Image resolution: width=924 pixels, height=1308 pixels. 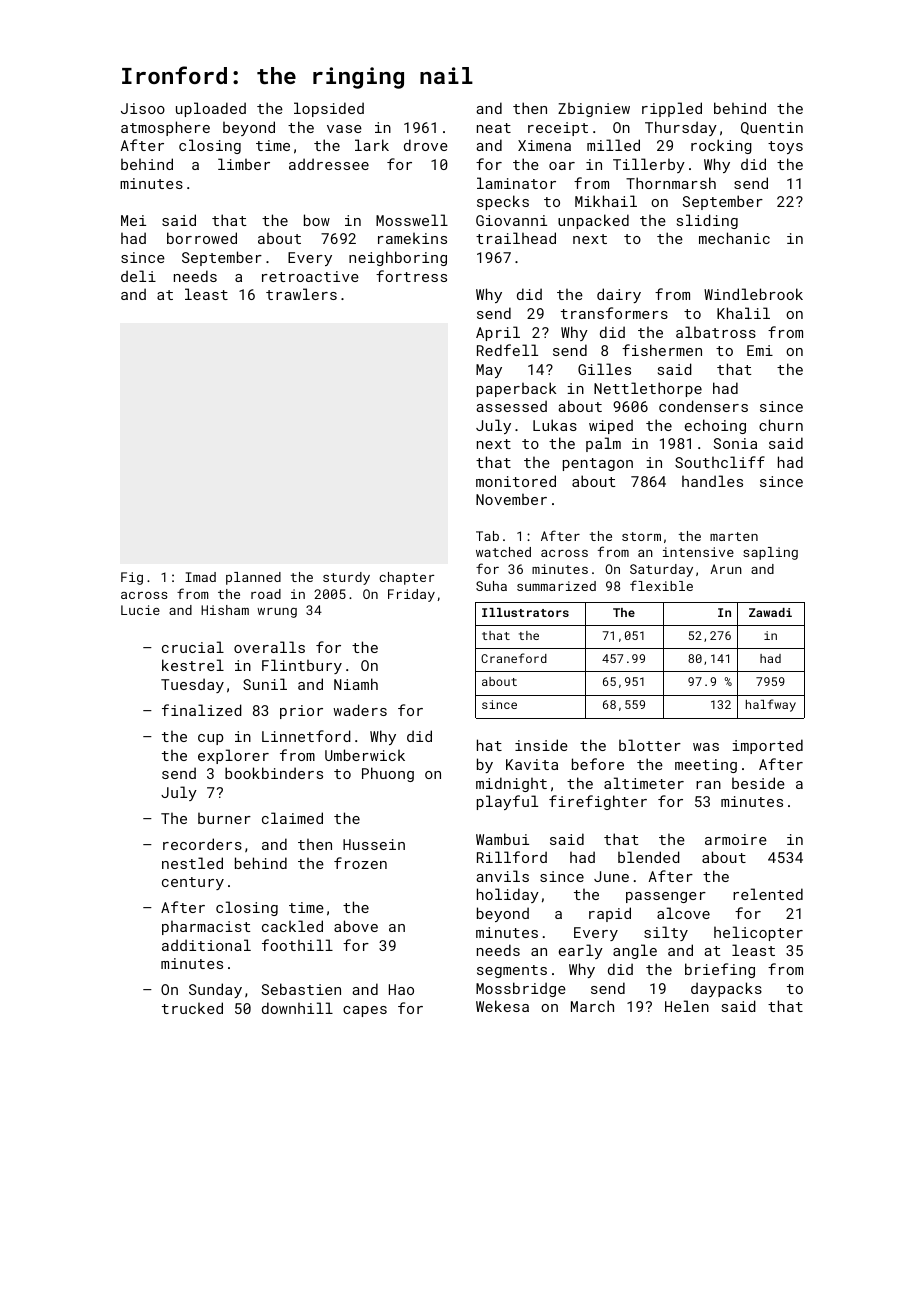 I want to click on March, so click(x=592, y=1006).
